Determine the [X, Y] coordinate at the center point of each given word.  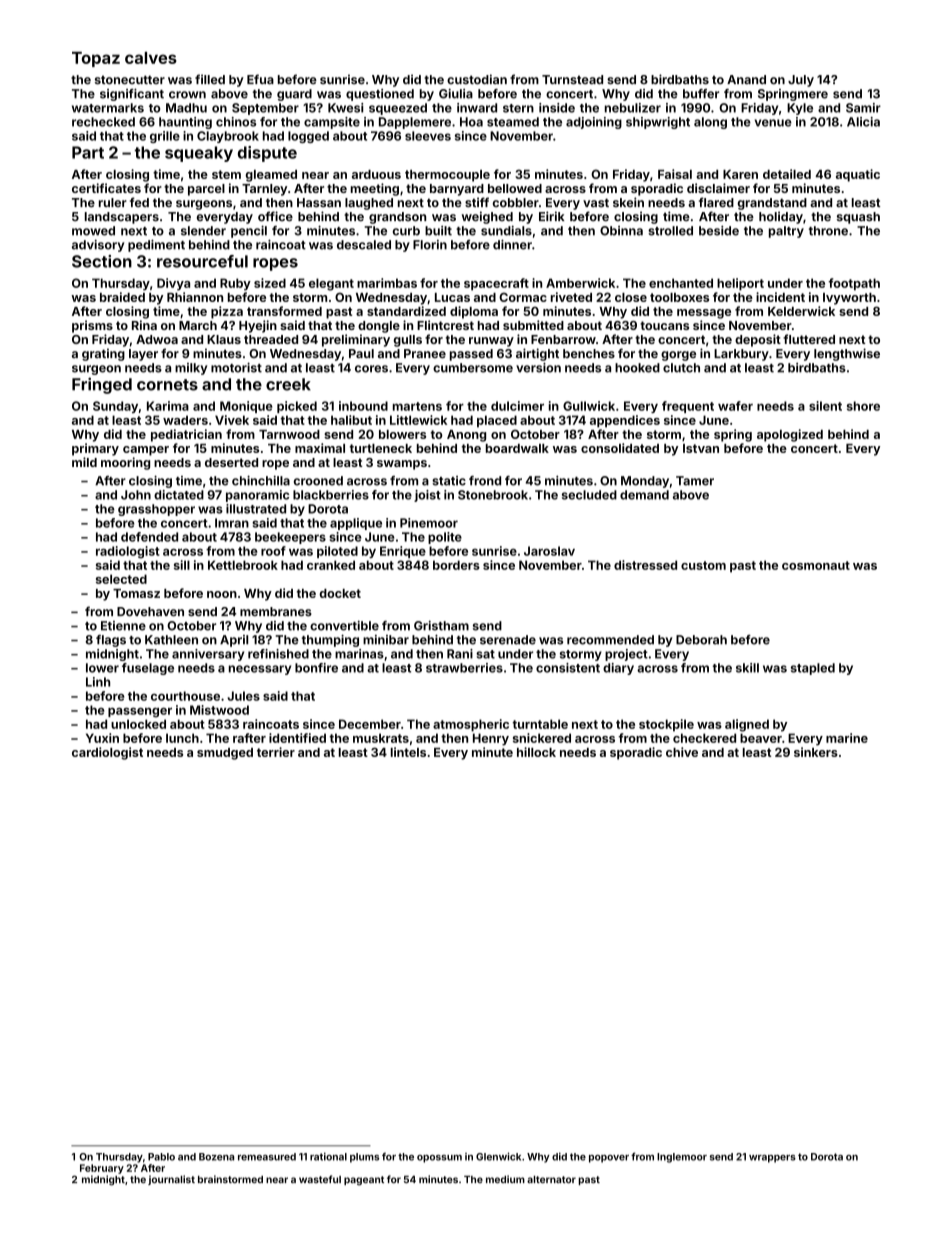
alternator [551, 1179]
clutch [681, 368]
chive [682, 752]
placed [497, 421]
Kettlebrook [243, 565]
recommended [610, 640]
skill [747, 668]
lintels [408, 752]
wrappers [772, 1159]
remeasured [267, 1157]
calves [151, 58]
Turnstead [572, 79]
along [710, 123]
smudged [225, 754]
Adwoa [157, 339]
